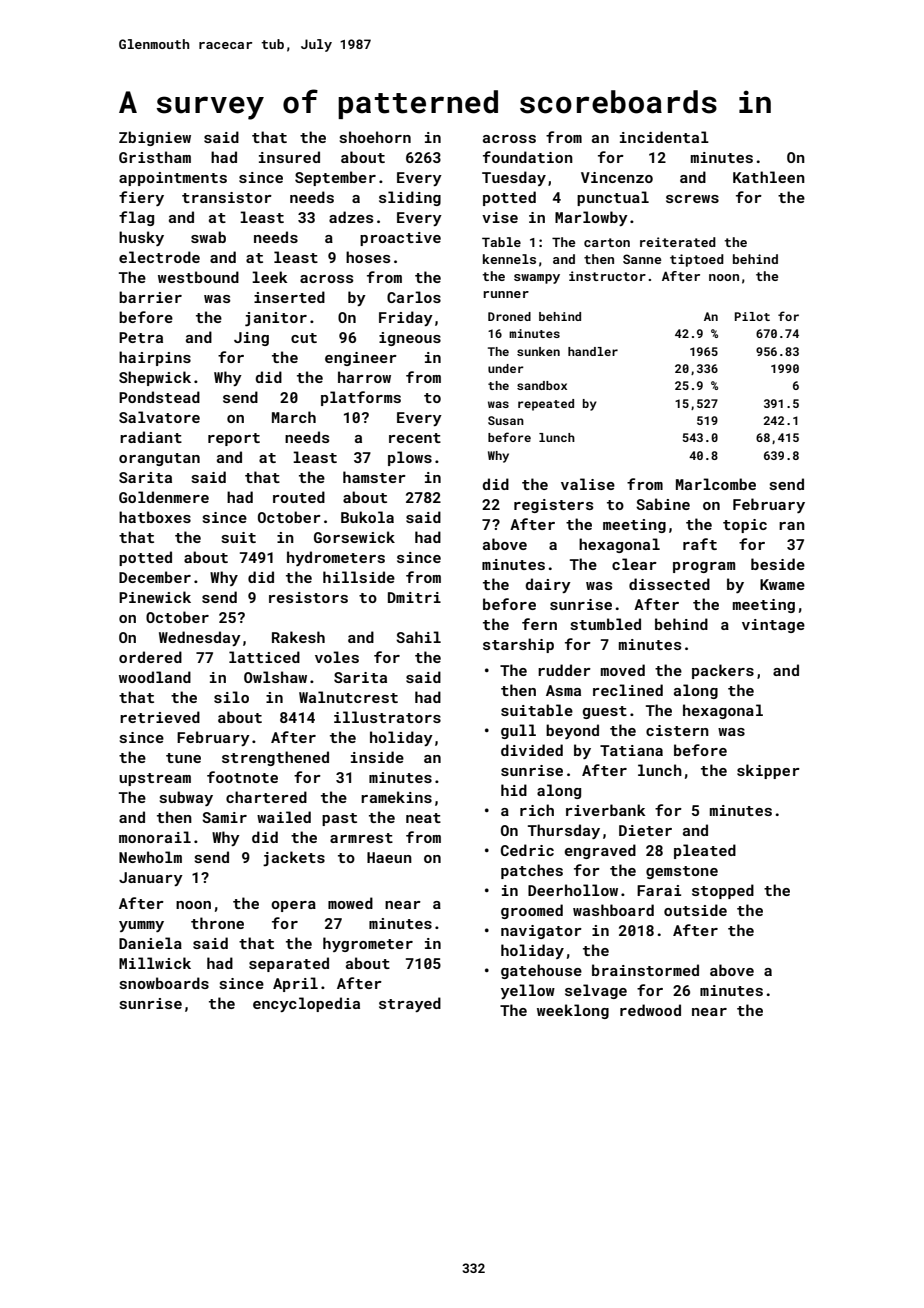 The height and width of the page is (1308, 924). I want to click on Dieter, so click(645, 830).
